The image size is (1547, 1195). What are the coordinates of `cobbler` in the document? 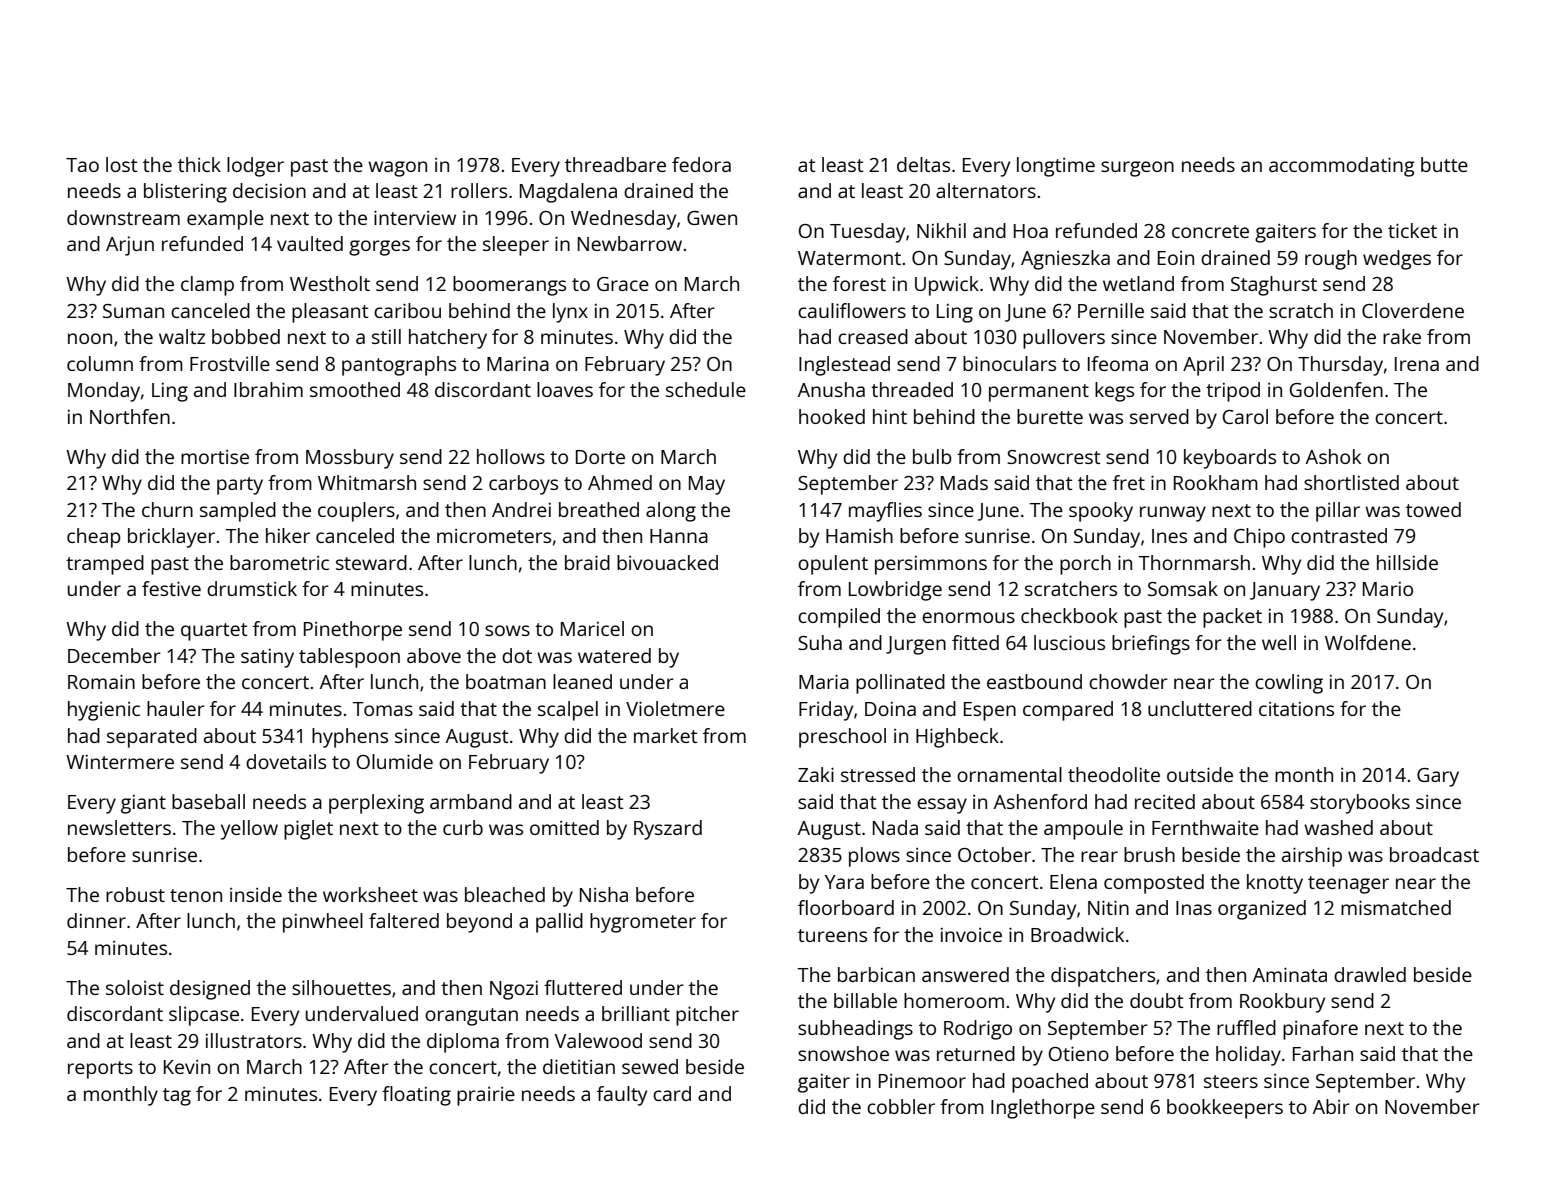 It's located at (901, 1106).
